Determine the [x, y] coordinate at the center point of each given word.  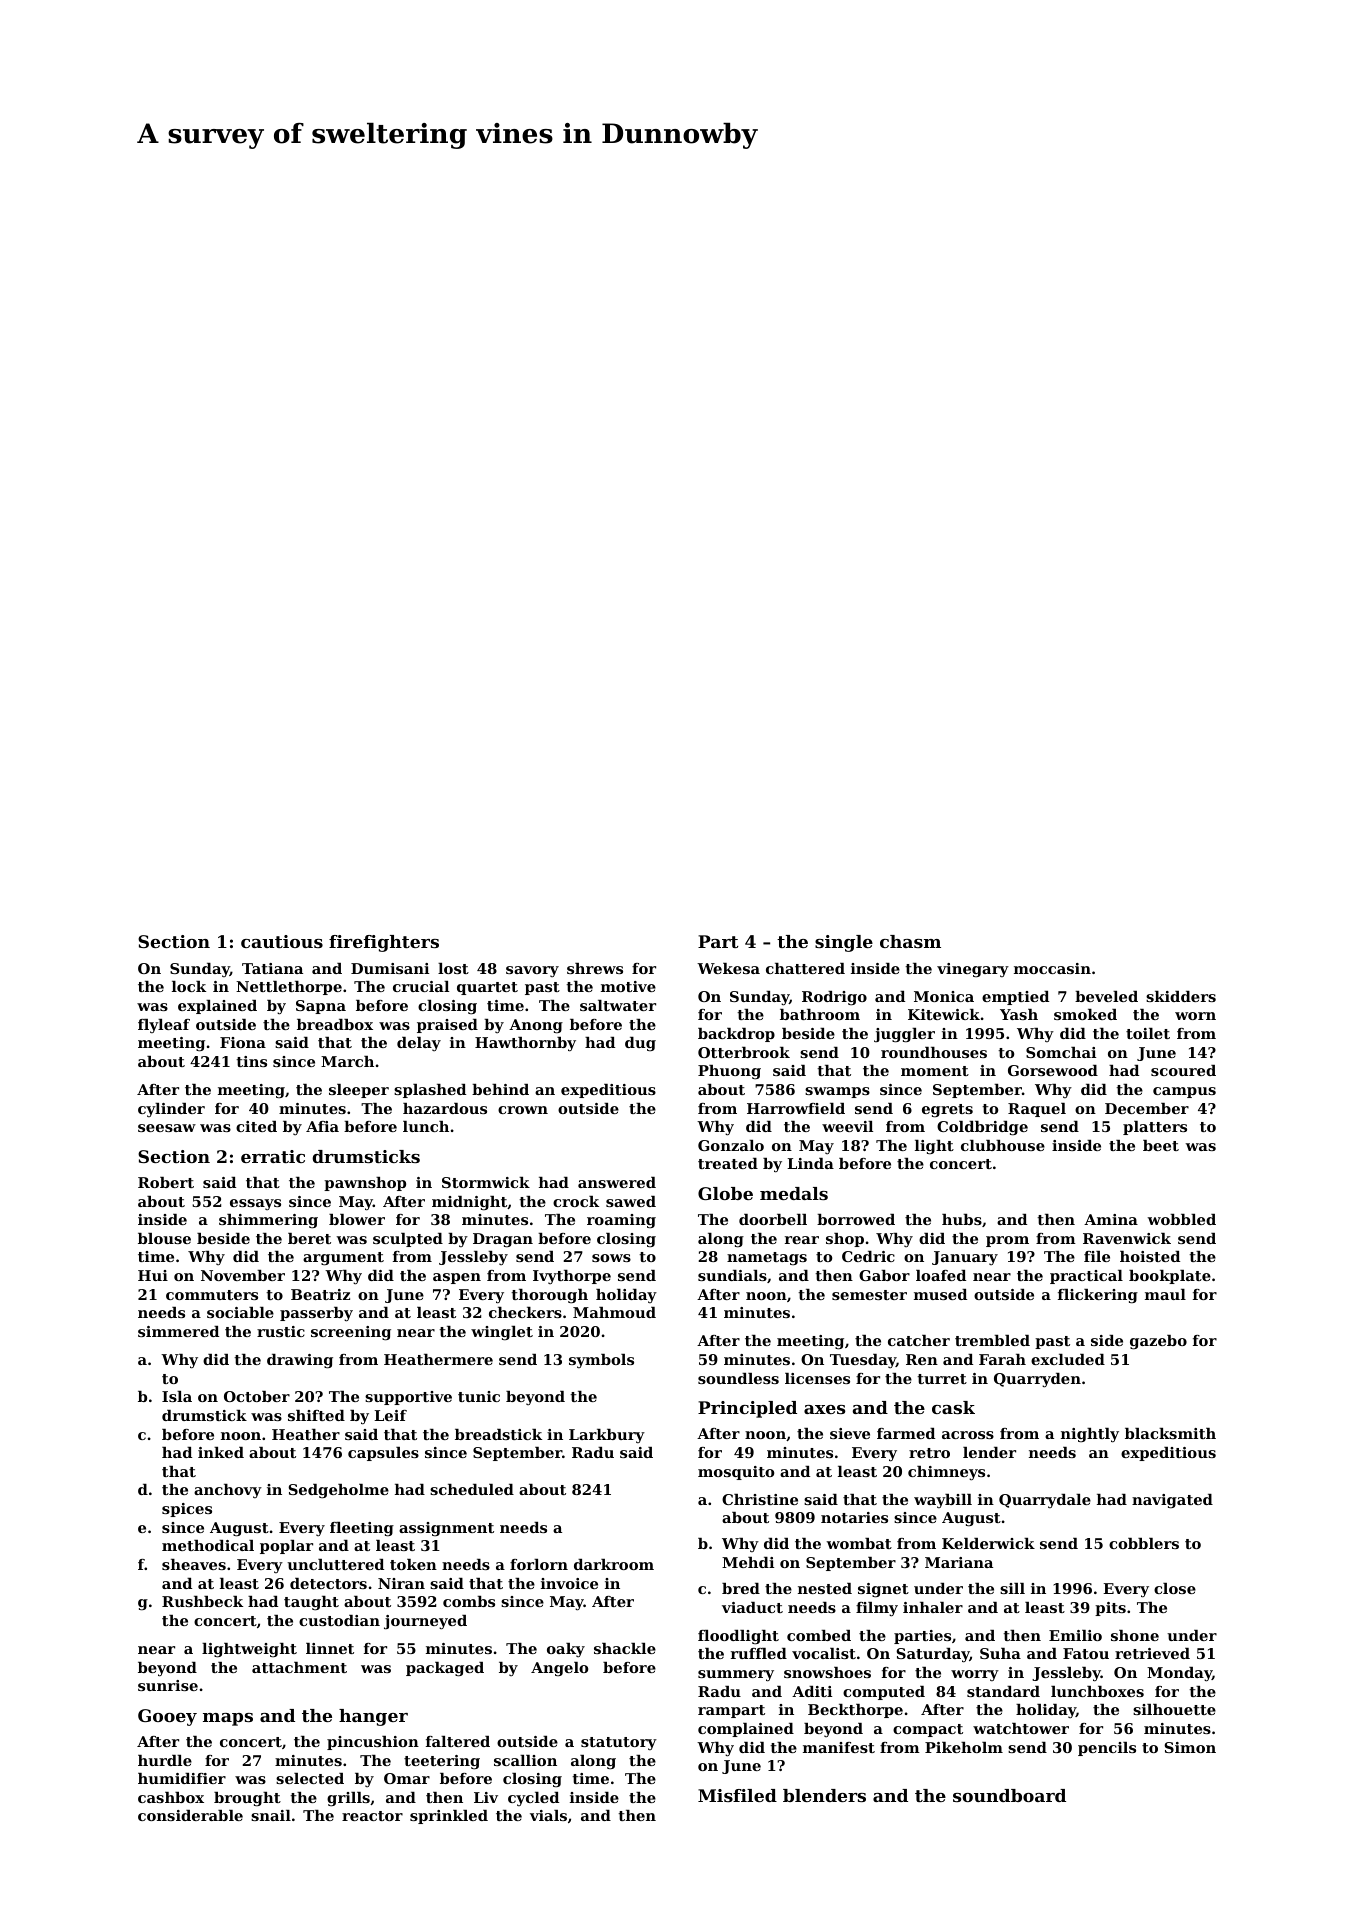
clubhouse [1003, 1145]
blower [357, 1219]
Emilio [1075, 1635]
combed [819, 1635]
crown [523, 1110]
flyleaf [164, 1026]
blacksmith [1170, 1433]
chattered [805, 968]
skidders [1181, 996]
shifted [316, 1415]
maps [228, 1719]
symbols [601, 1361]
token [413, 1564]
